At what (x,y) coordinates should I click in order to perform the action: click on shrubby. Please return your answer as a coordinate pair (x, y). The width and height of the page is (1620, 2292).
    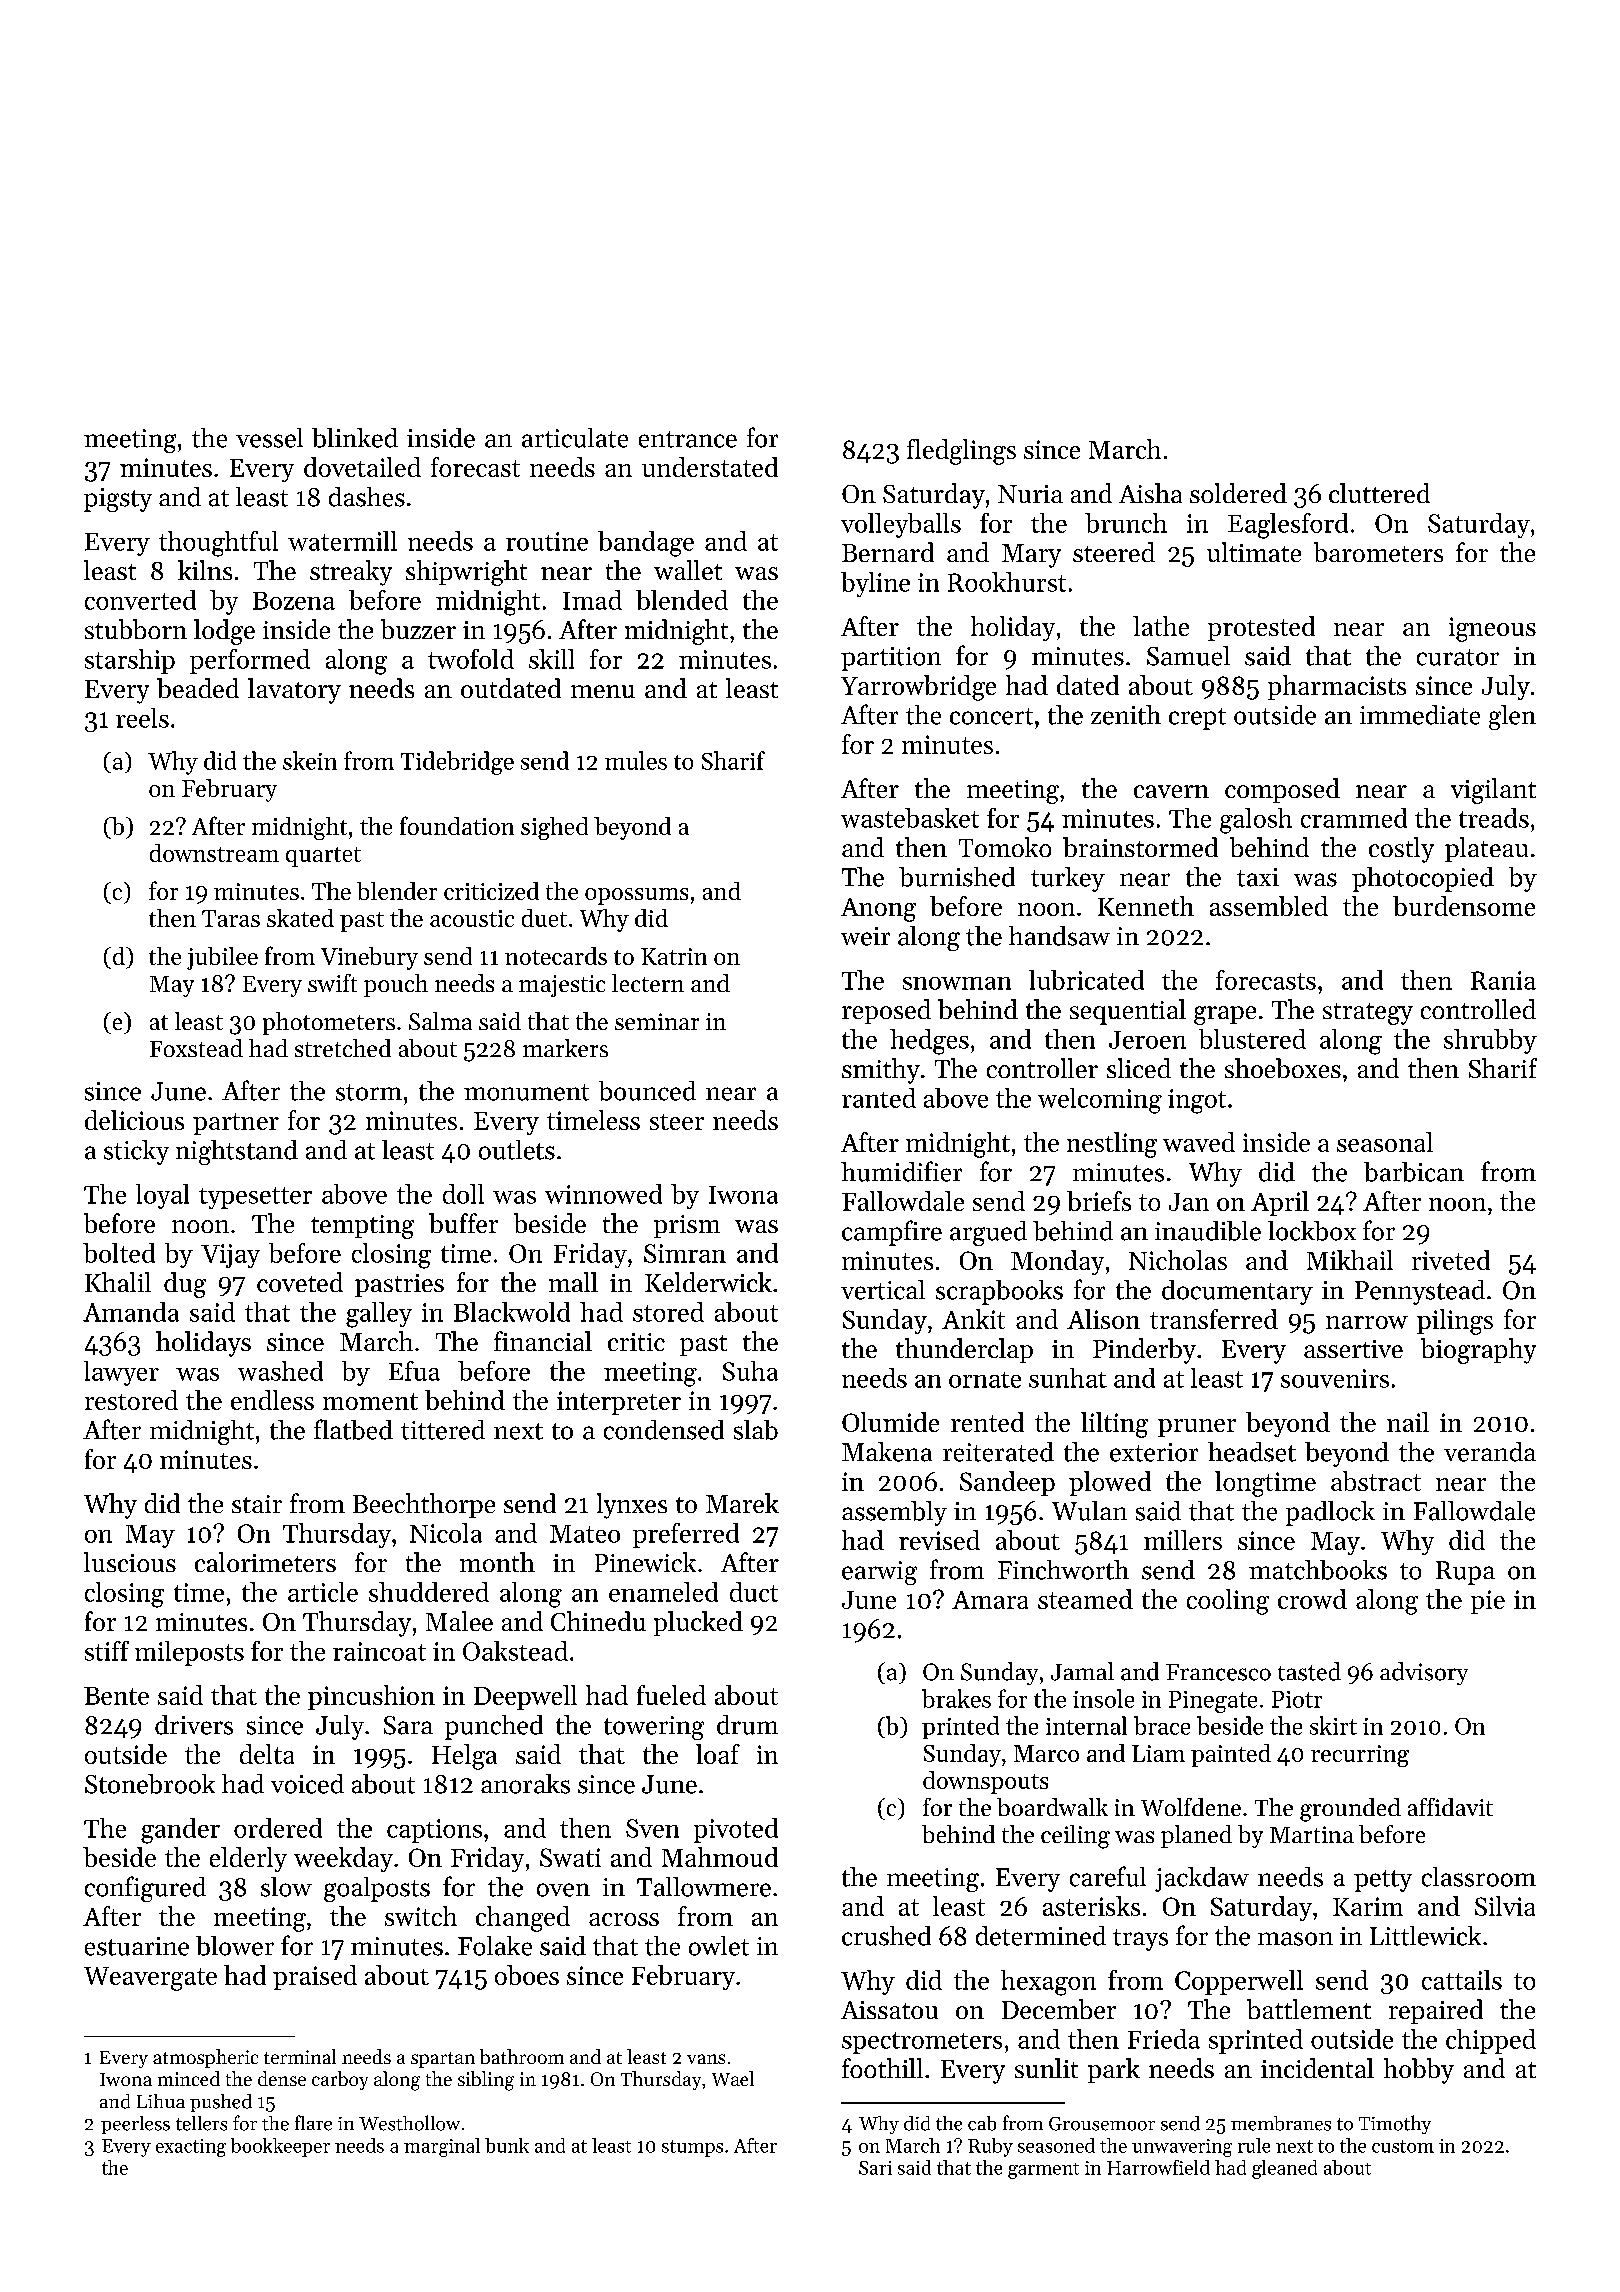
    Looking at the image, I should click on (1490, 1041).
